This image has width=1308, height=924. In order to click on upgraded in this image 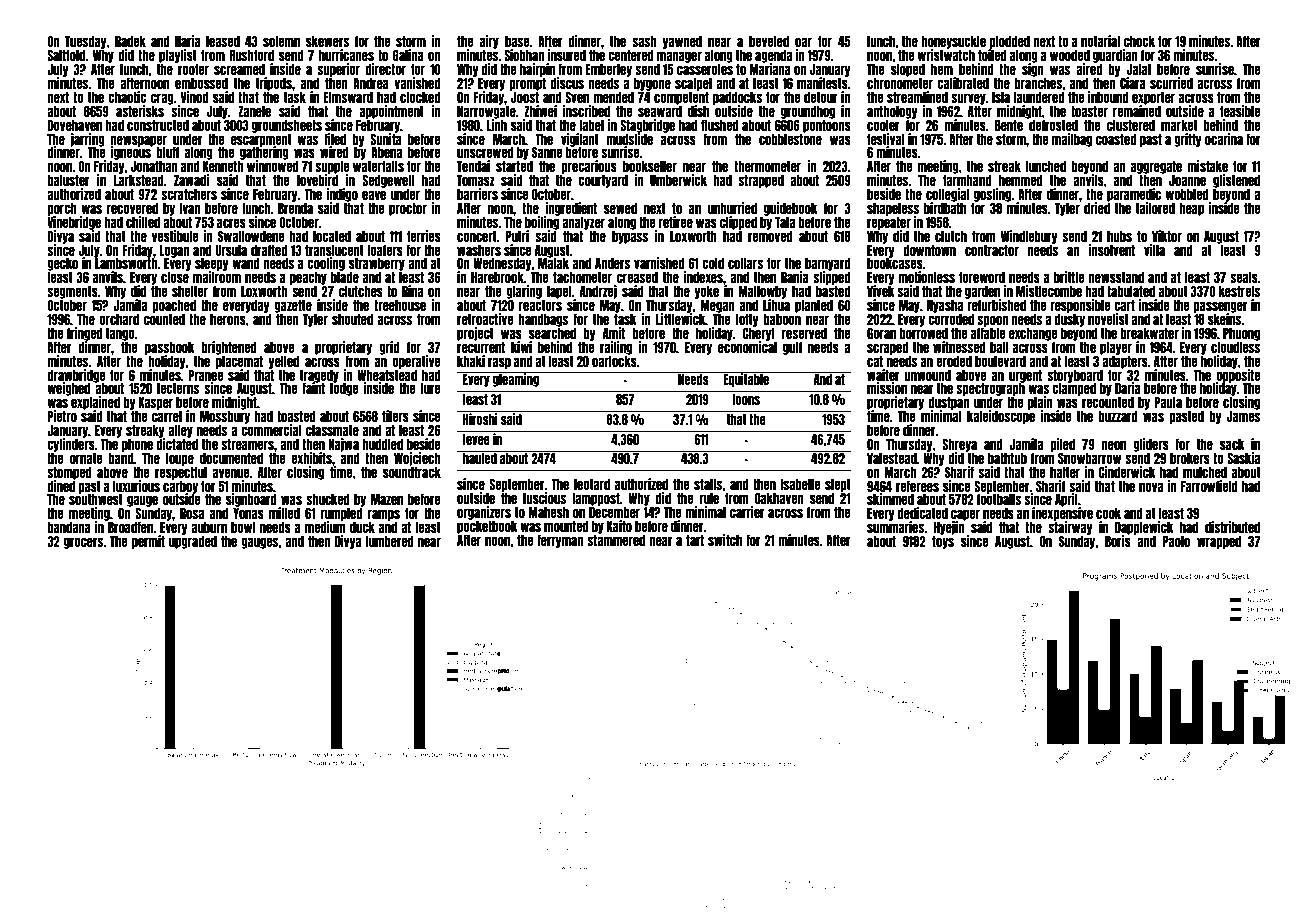, I will do `click(193, 542)`.
